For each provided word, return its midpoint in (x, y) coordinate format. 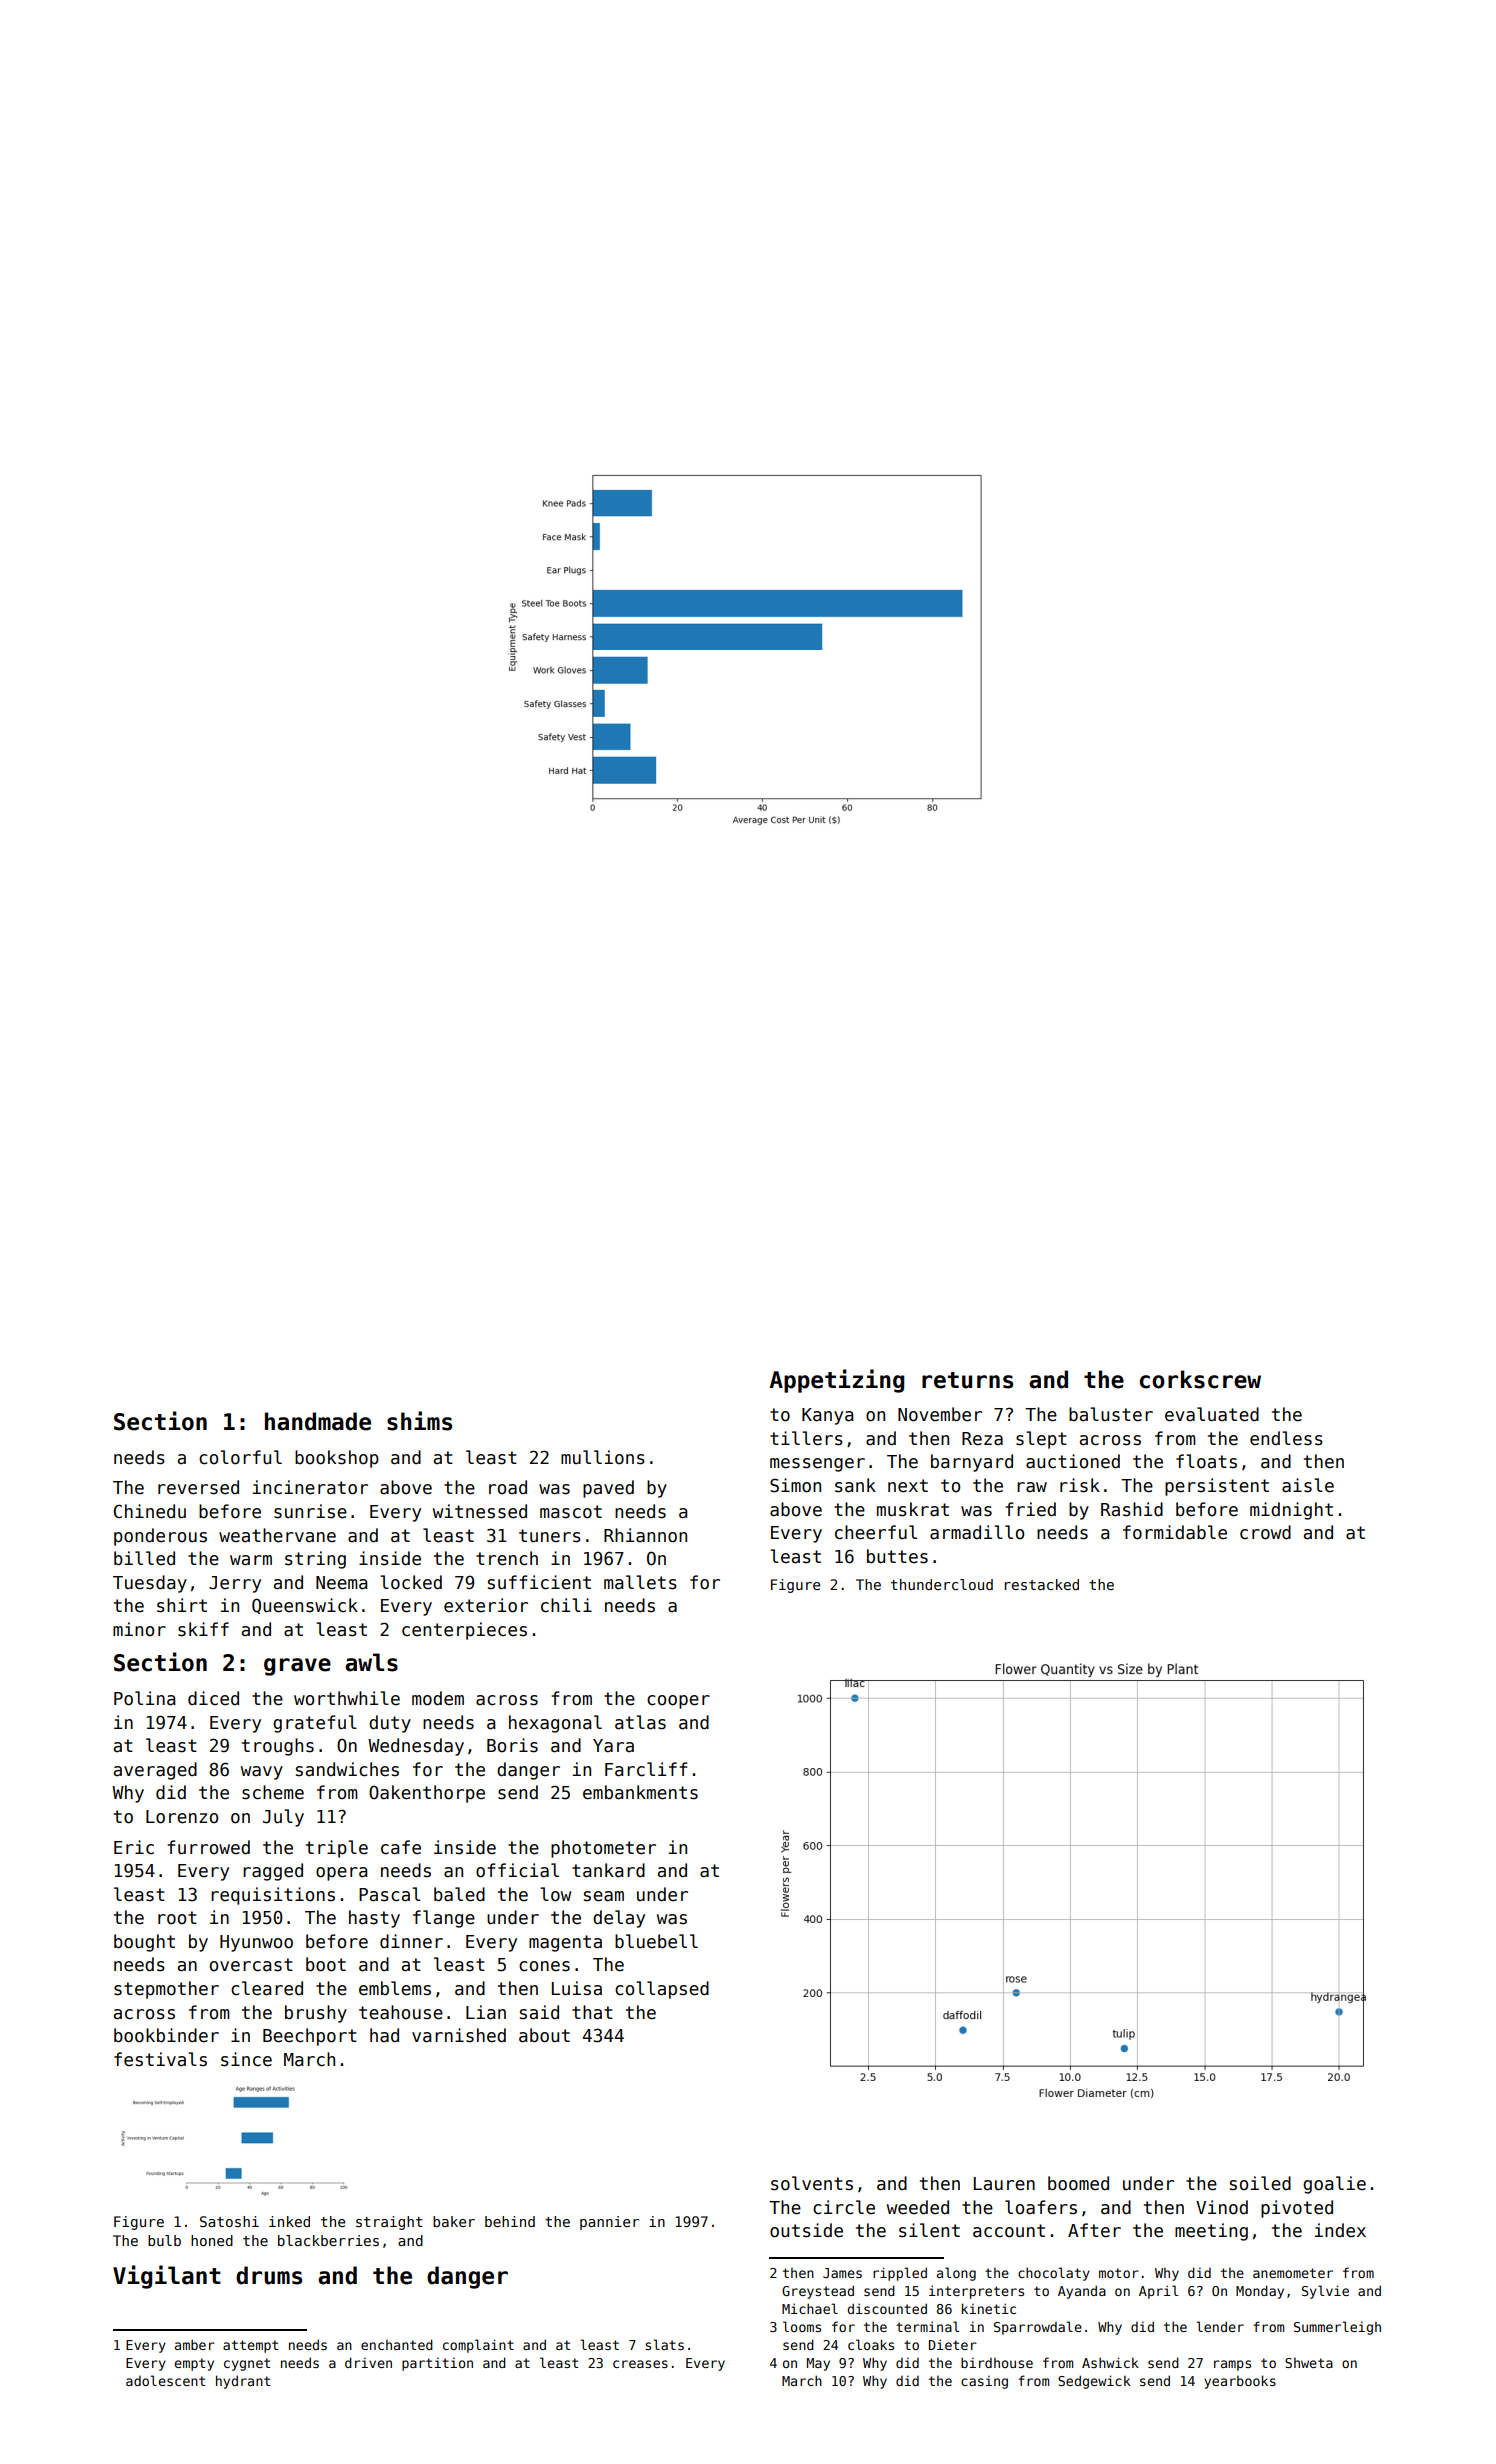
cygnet (247, 2364)
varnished (459, 2035)
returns (967, 1380)
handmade (318, 1421)
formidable (1175, 1532)
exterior (486, 1605)
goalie (1334, 2185)
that (592, 2012)
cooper (678, 1702)
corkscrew (1200, 1379)
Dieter (953, 2344)
